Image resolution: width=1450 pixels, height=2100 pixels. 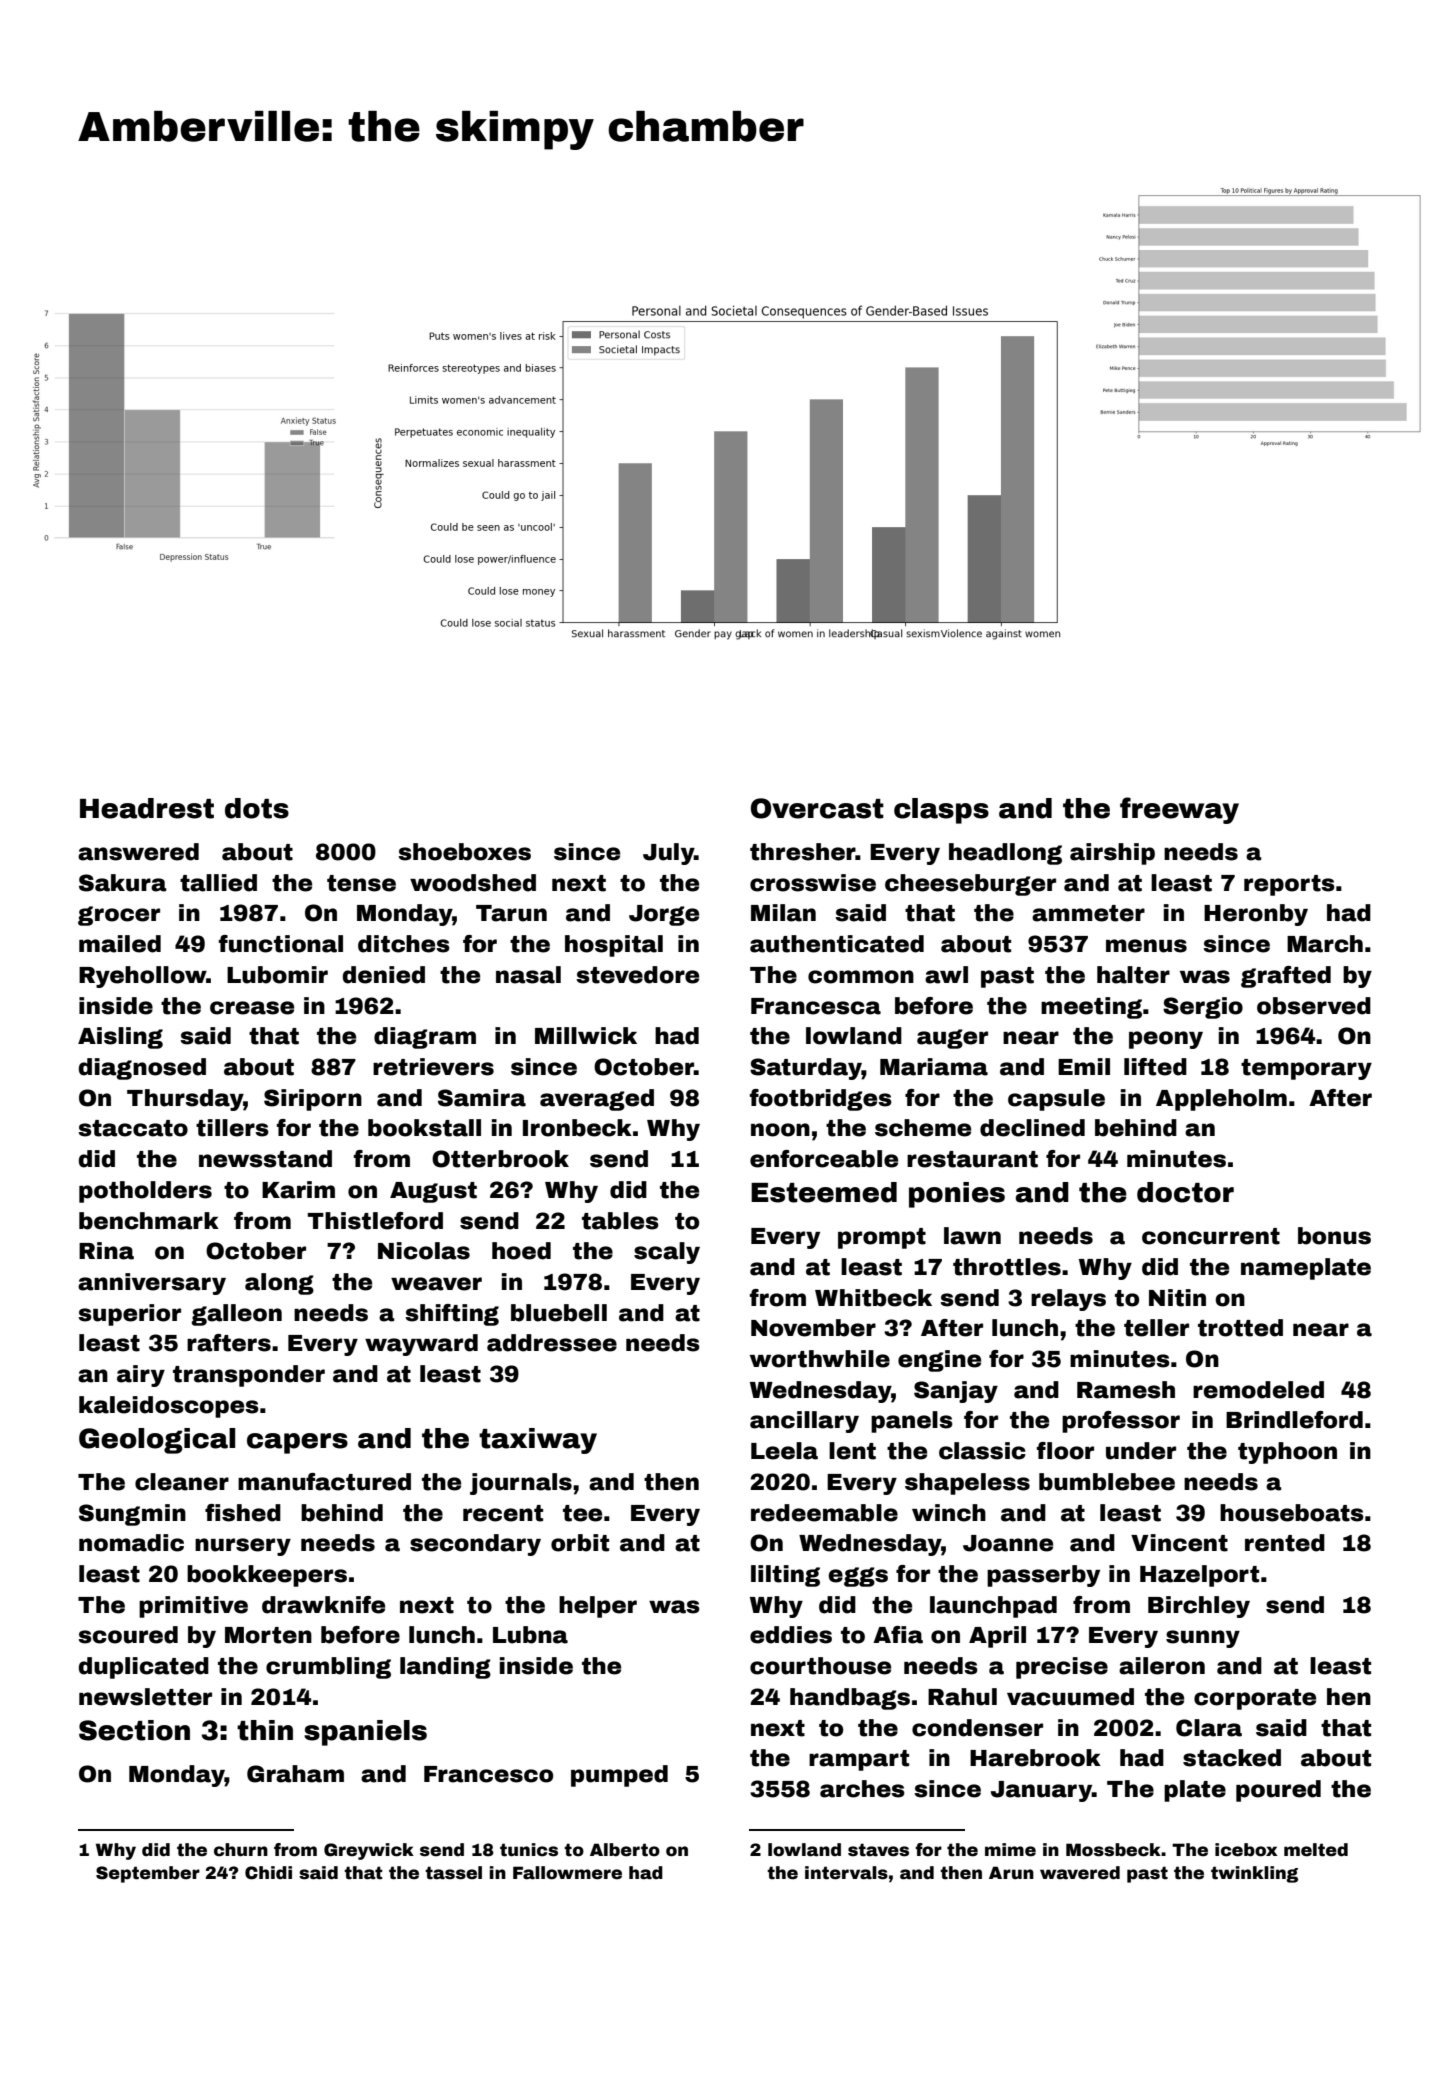 What do you see at coordinates (1278, 1791) in the image?
I see `poured` at bounding box center [1278, 1791].
